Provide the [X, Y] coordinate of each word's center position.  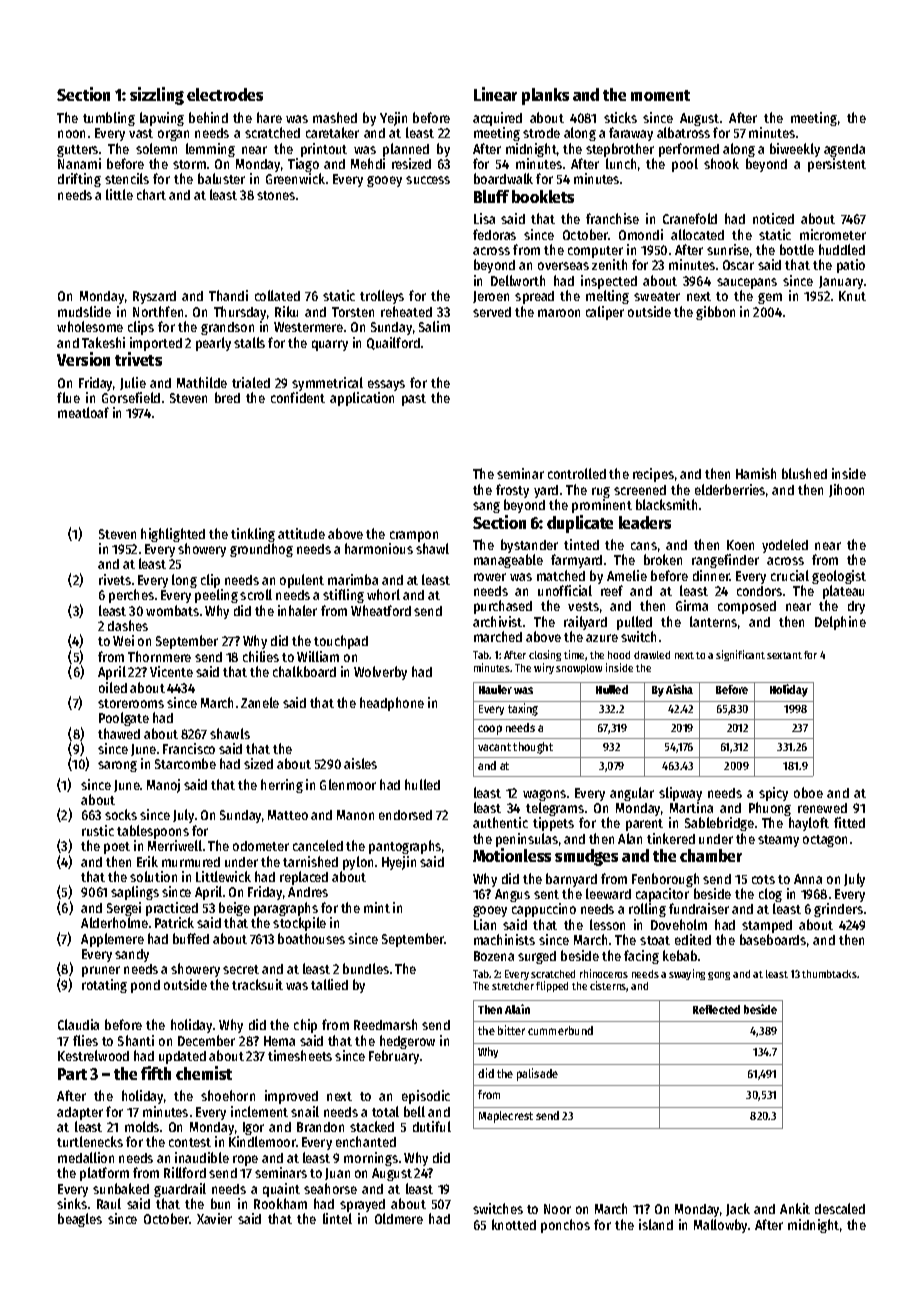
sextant [784, 655]
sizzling [157, 96]
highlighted [173, 535]
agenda [844, 150]
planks [545, 96]
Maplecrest [506, 1117]
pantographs [405, 847]
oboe [808, 792]
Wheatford [381, 610]
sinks [72, 1203]
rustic [98, 830]
